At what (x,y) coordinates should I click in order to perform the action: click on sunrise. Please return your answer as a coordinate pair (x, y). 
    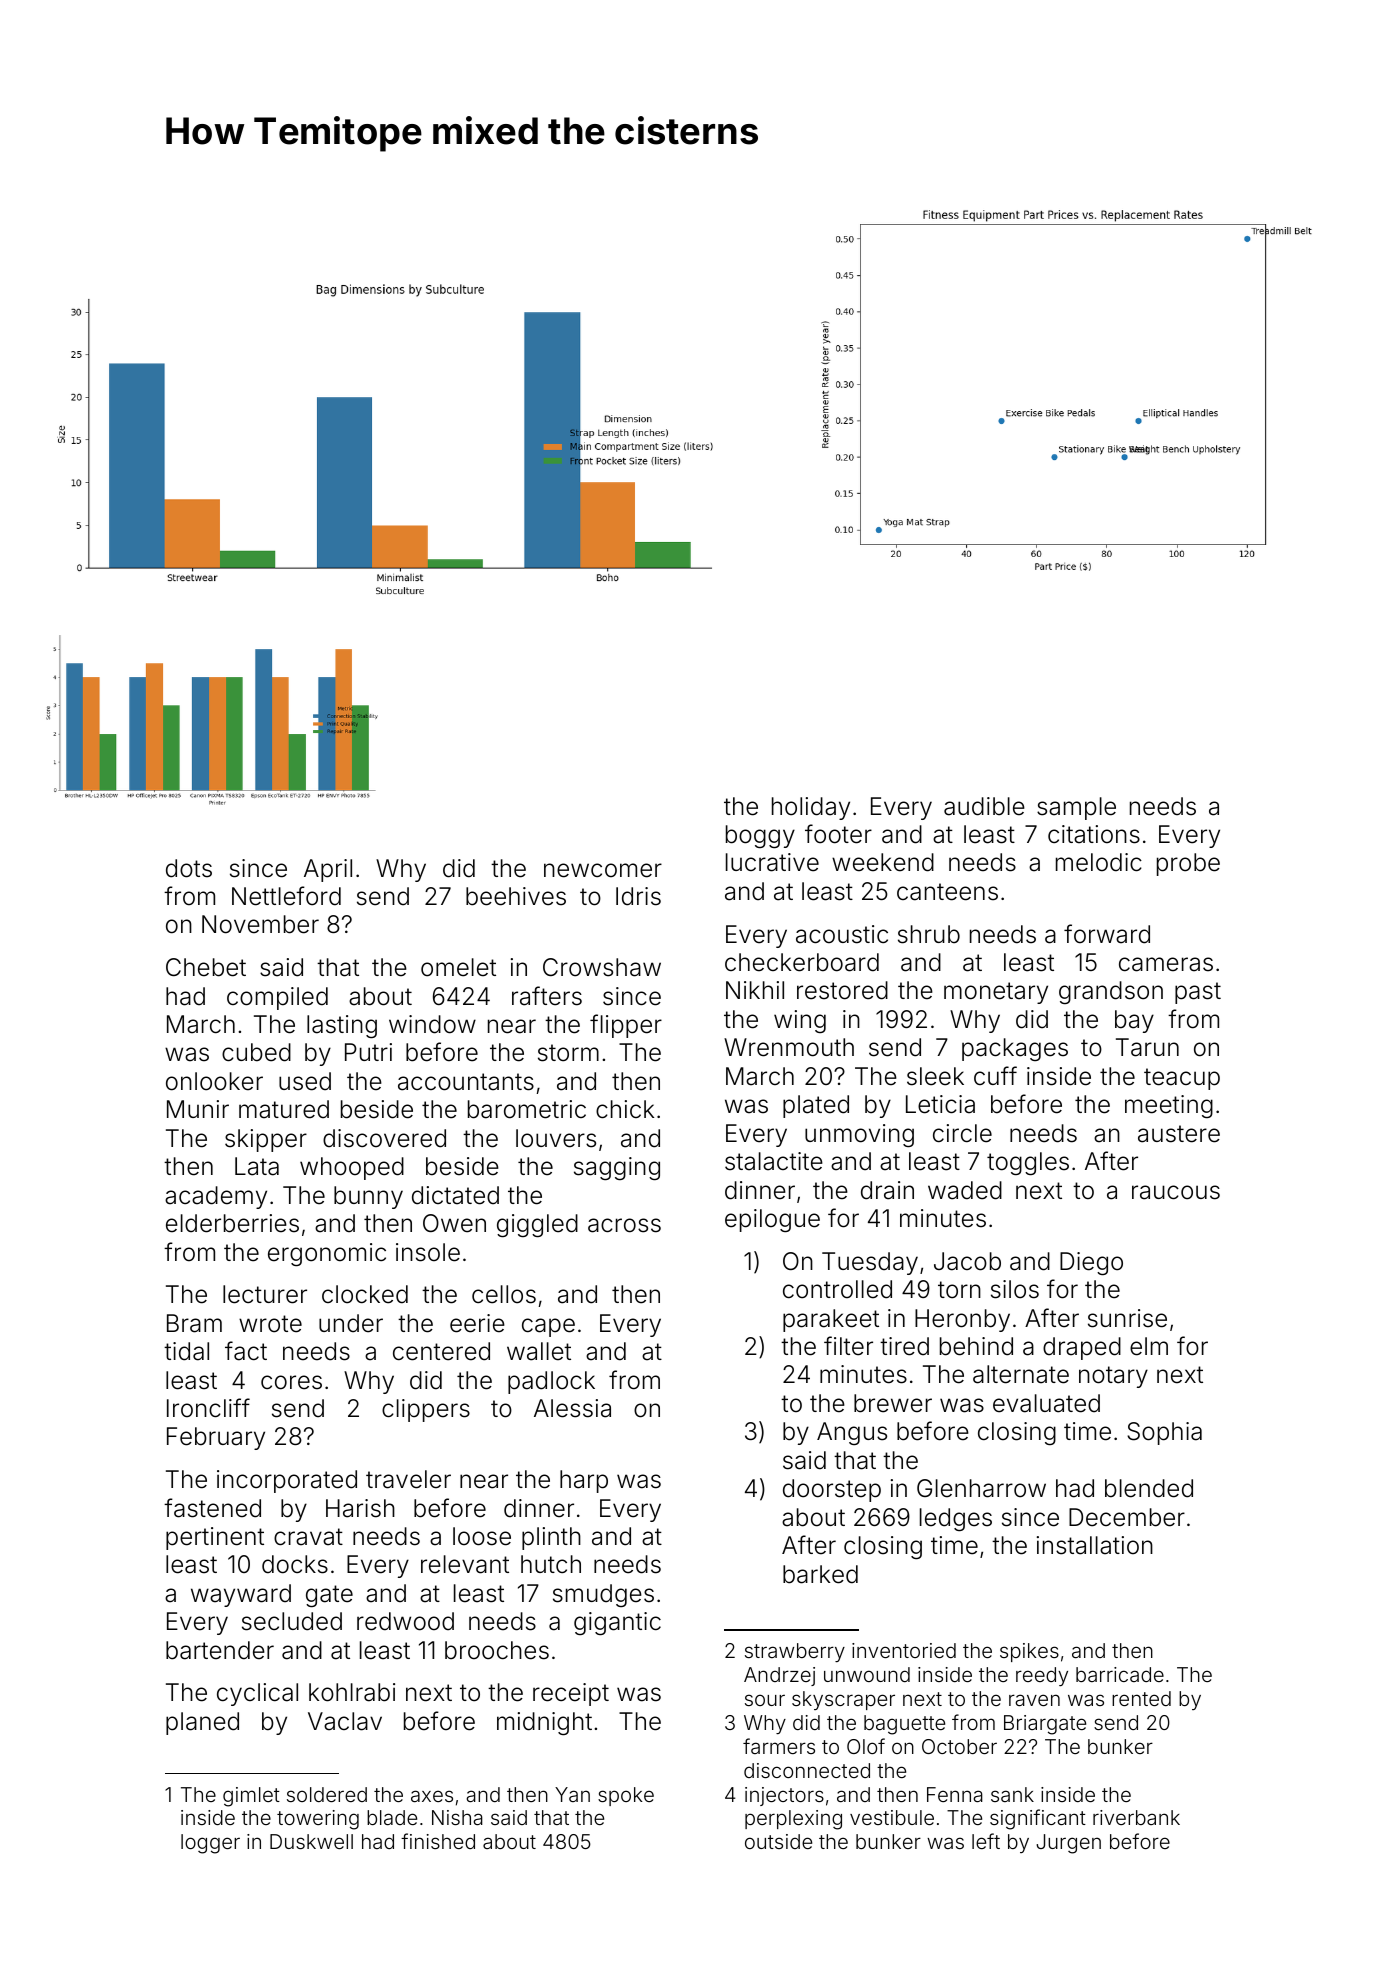
    Looking at the image, I should click on (1127, 1318).
